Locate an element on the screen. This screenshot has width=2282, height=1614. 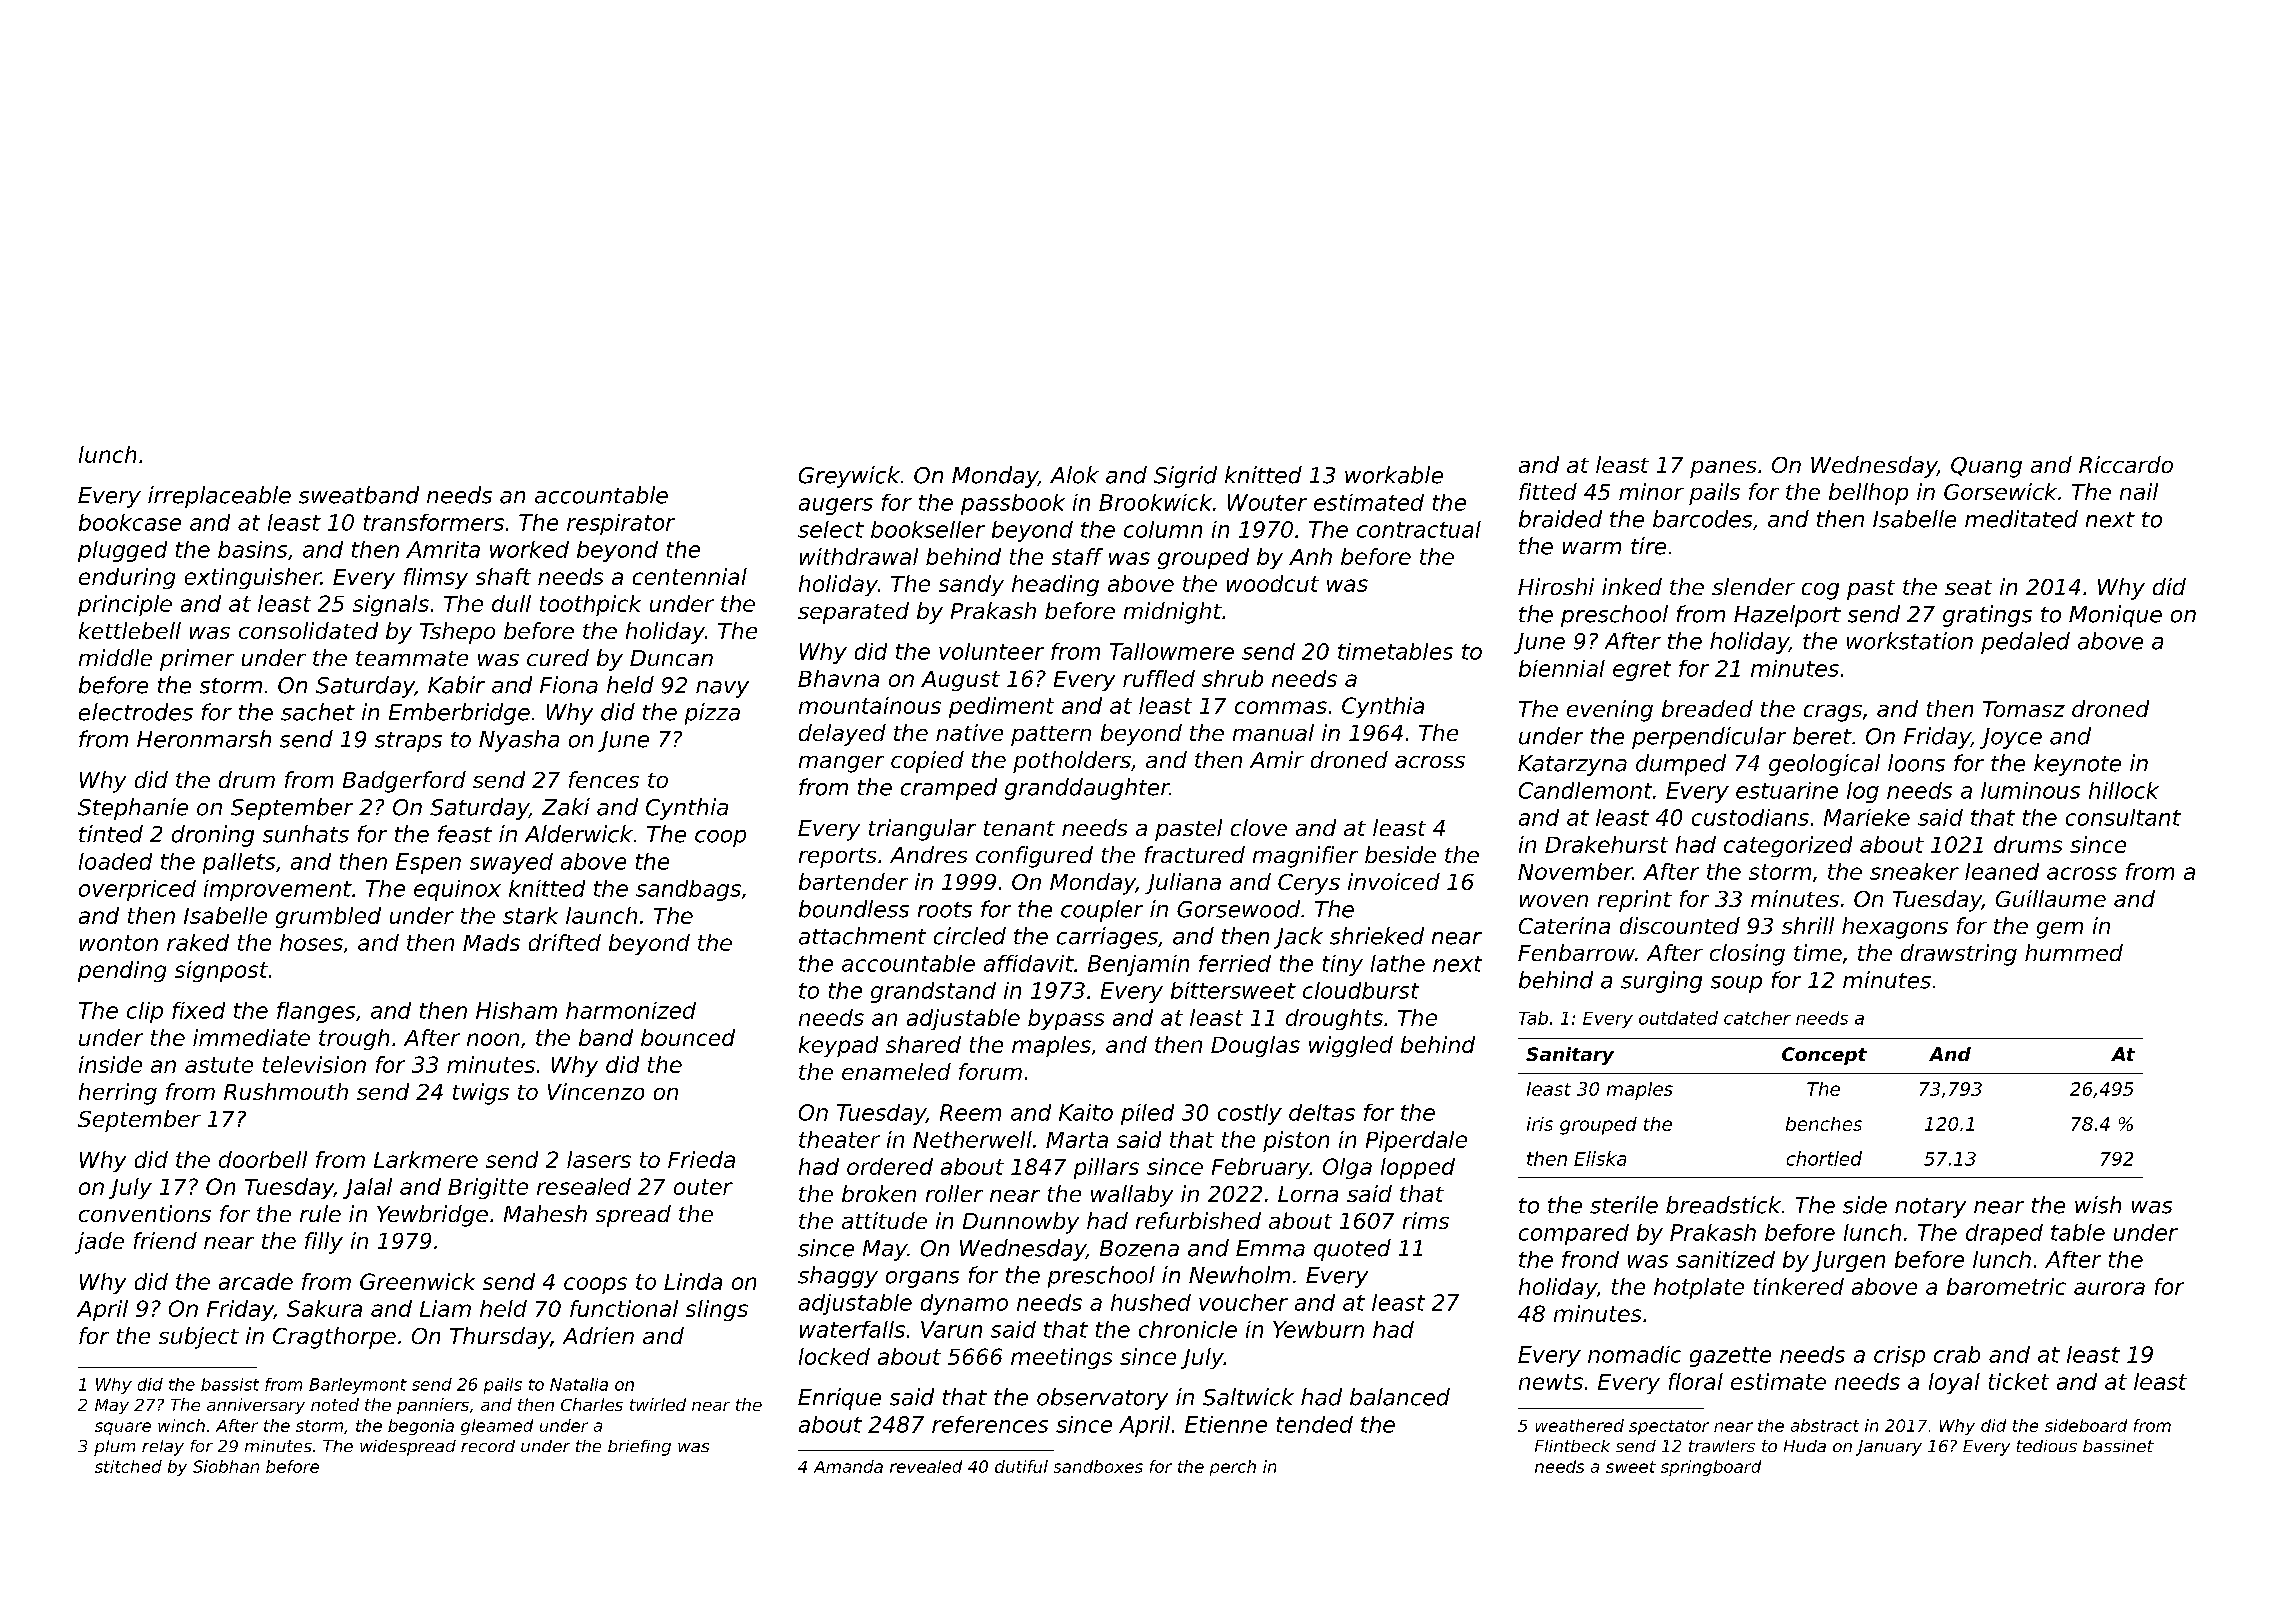
Hazelport is located at coordinates (1787, 616).
